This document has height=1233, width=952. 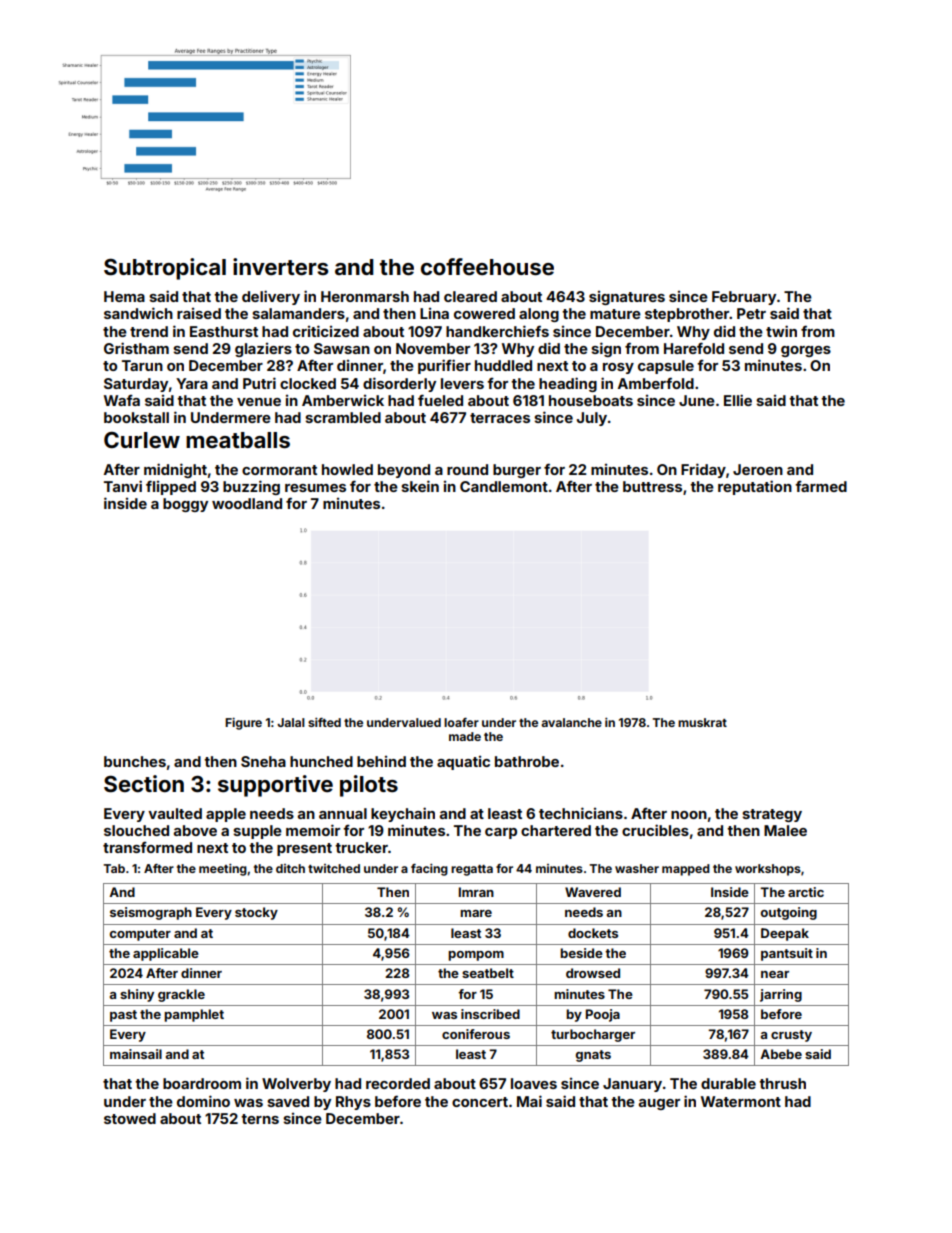 What do you see at coordinates (279, 470) in the document?
I see `cormorant` at bounding box center [279, 470].
